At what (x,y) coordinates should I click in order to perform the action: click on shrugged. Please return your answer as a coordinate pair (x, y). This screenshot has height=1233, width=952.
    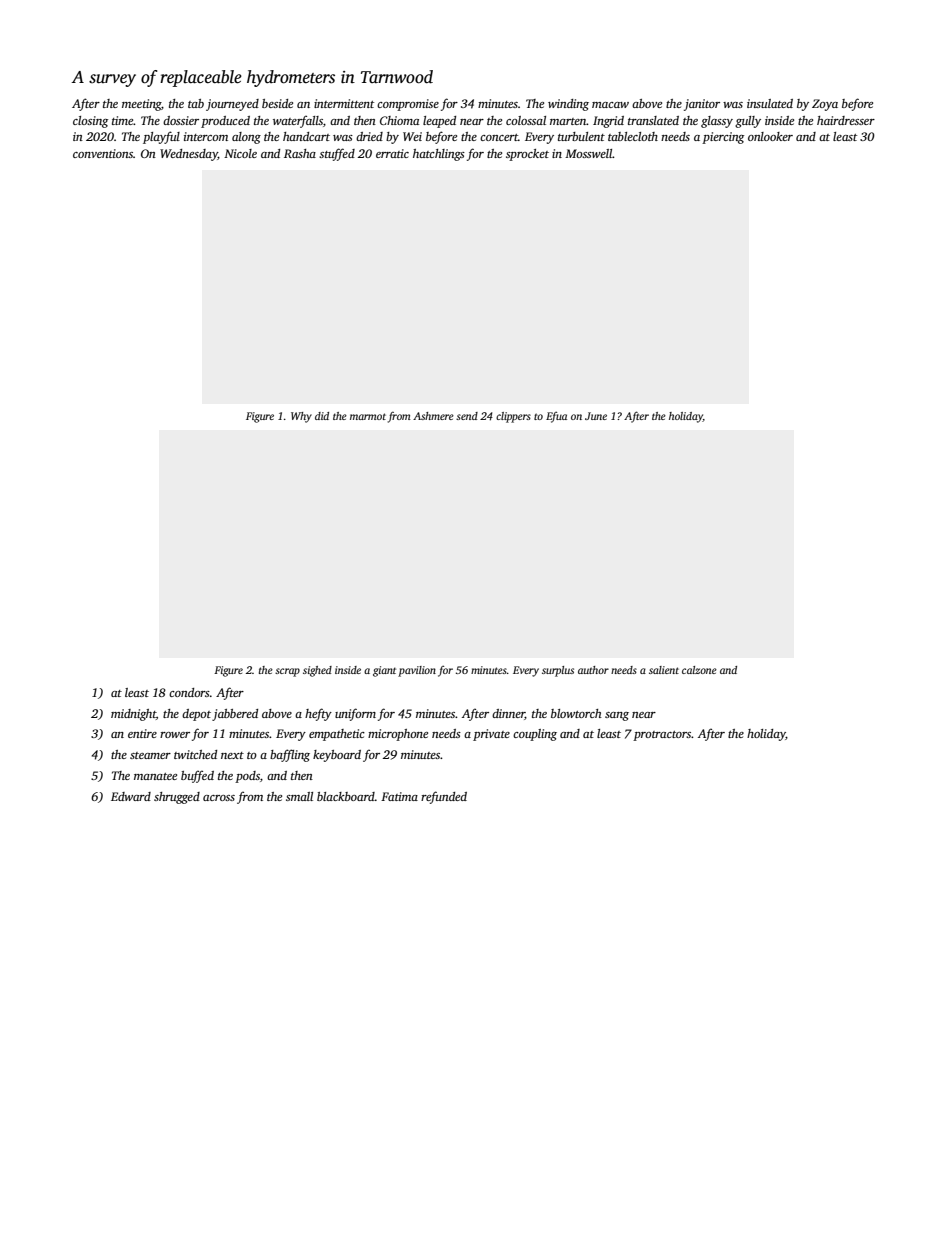
    Looking at the image, I should click on (177, 798).
